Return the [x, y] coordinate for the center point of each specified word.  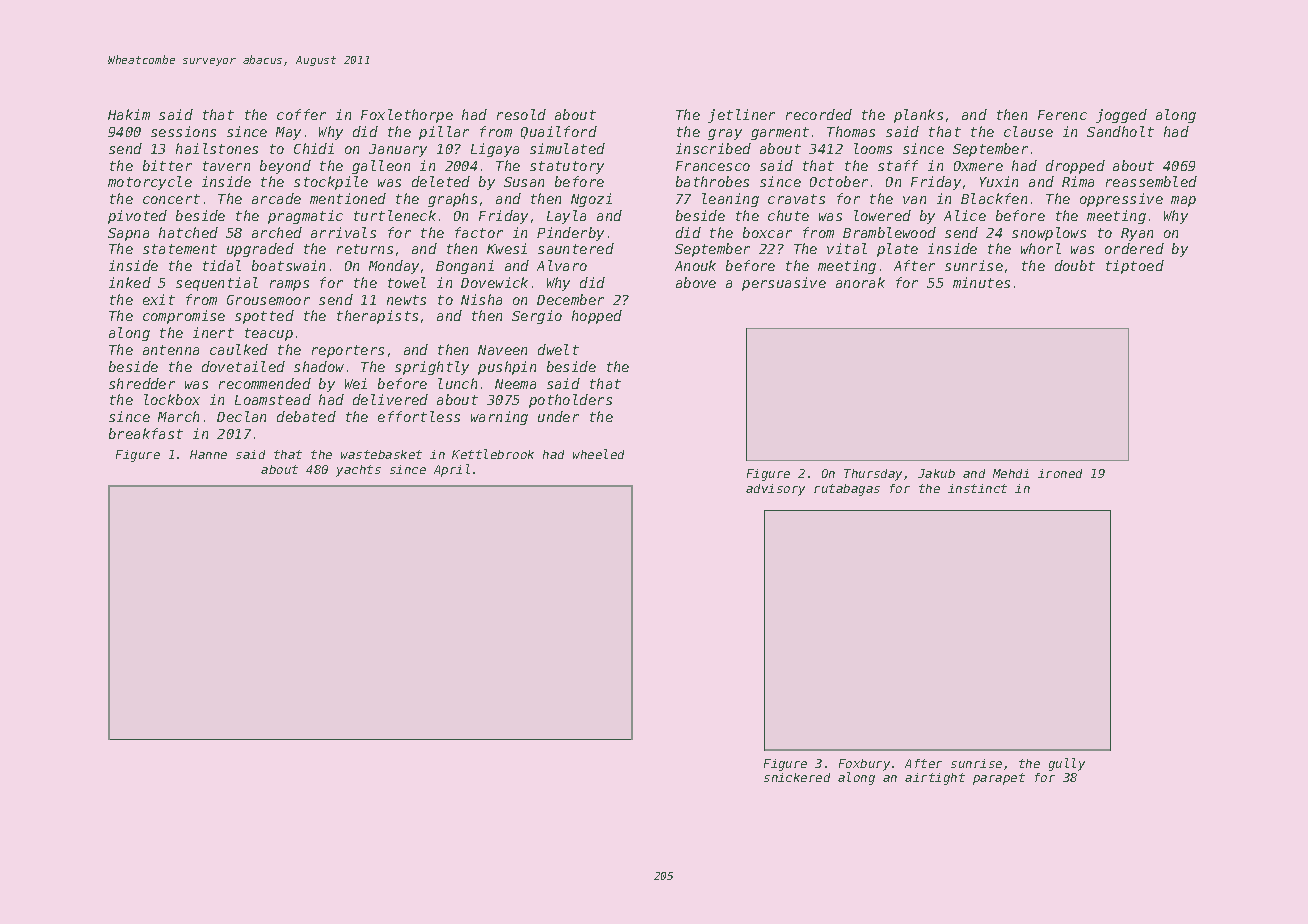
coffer [301, 114]
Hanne [208, 454]
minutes [981, 282]
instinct [977, 488]
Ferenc [1062, 115]
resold [521, 114]
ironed [1060, 473]
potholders [570, 401]
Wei [356, 383]
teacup [269, 334]
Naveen [502, 350]
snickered [797, 777]
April [452, 470]
